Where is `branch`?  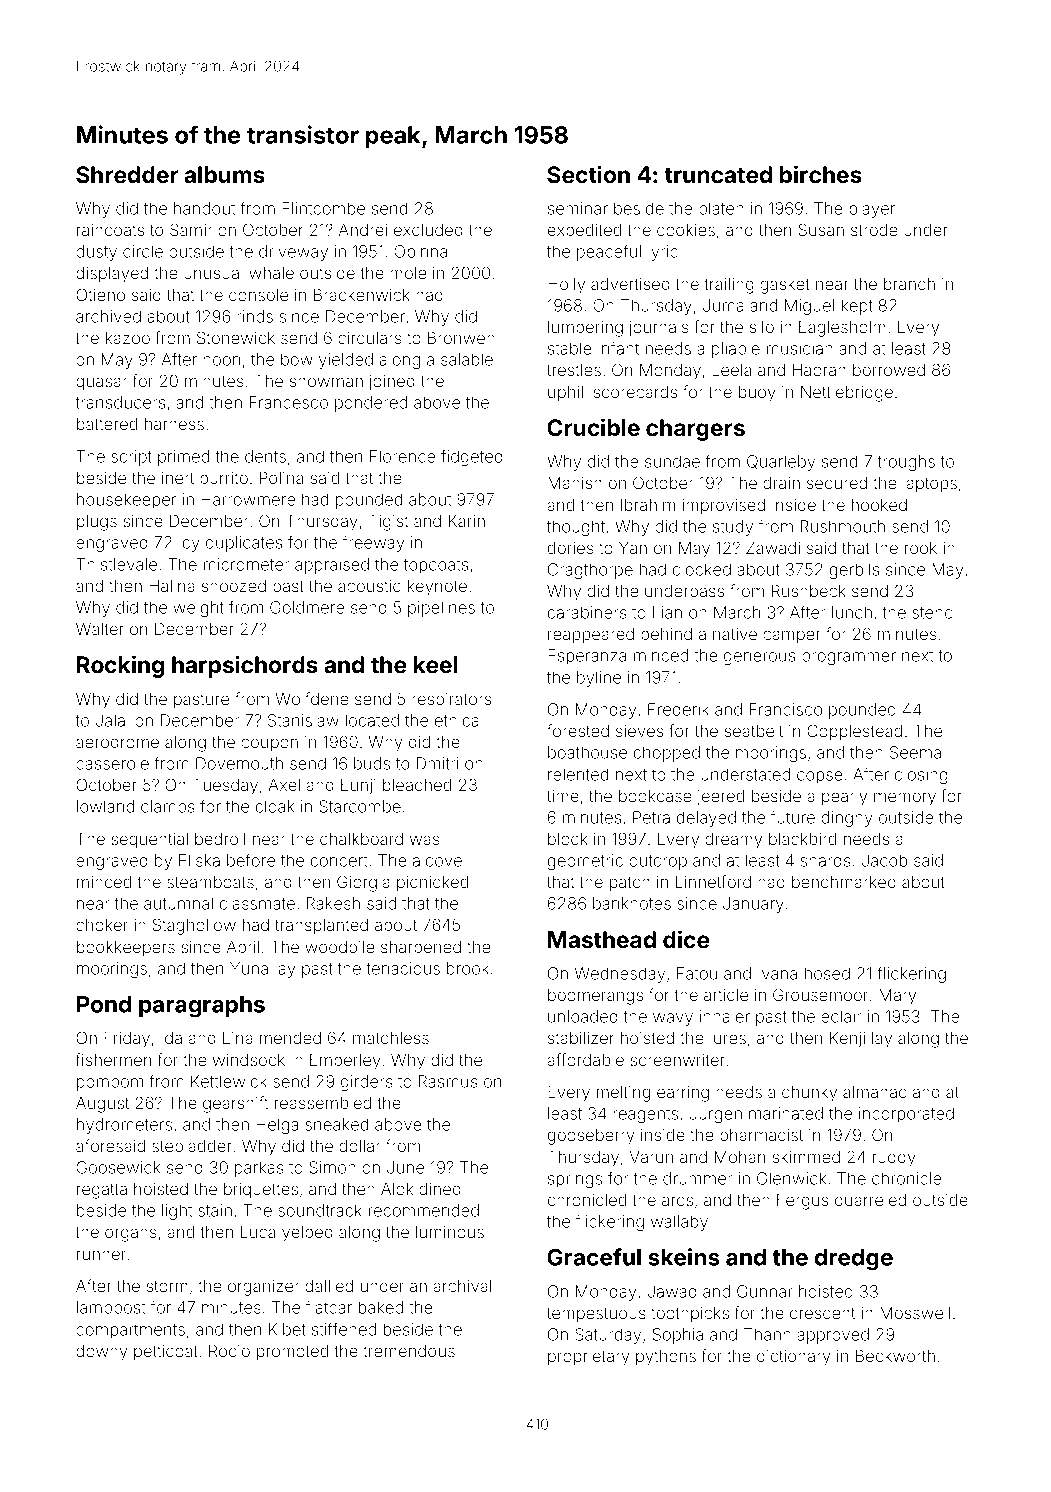 branch is located at coordinates (909, 284).
